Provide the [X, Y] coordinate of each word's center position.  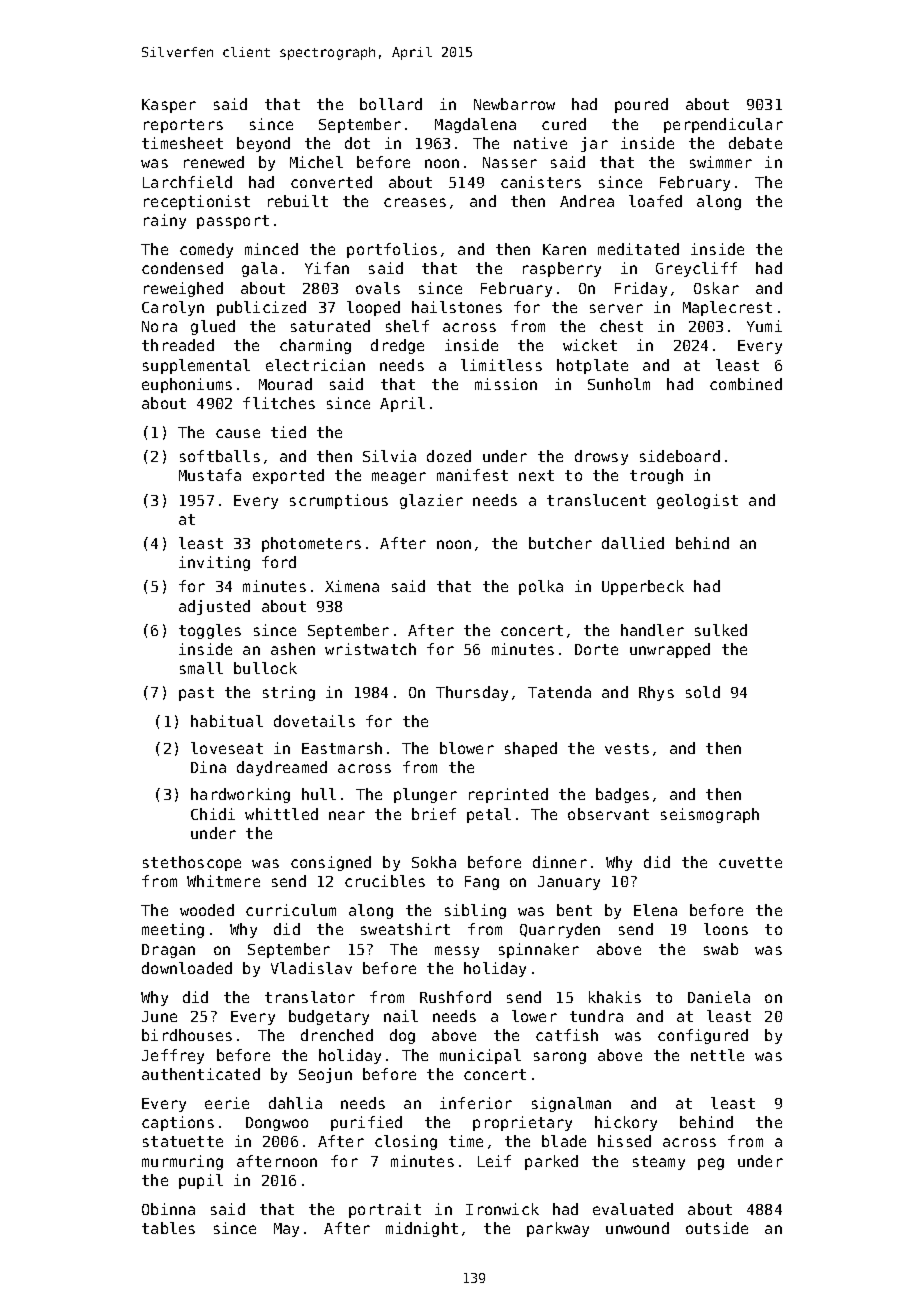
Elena [655, 910]
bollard [391, 104]
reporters [183, 126]
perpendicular [723, 125]
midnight [422, 1229]
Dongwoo [277, 1124]
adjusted [214, 607]
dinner [560, 862]
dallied [633, 543]
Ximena [352, 586]
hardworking [240, 795]
